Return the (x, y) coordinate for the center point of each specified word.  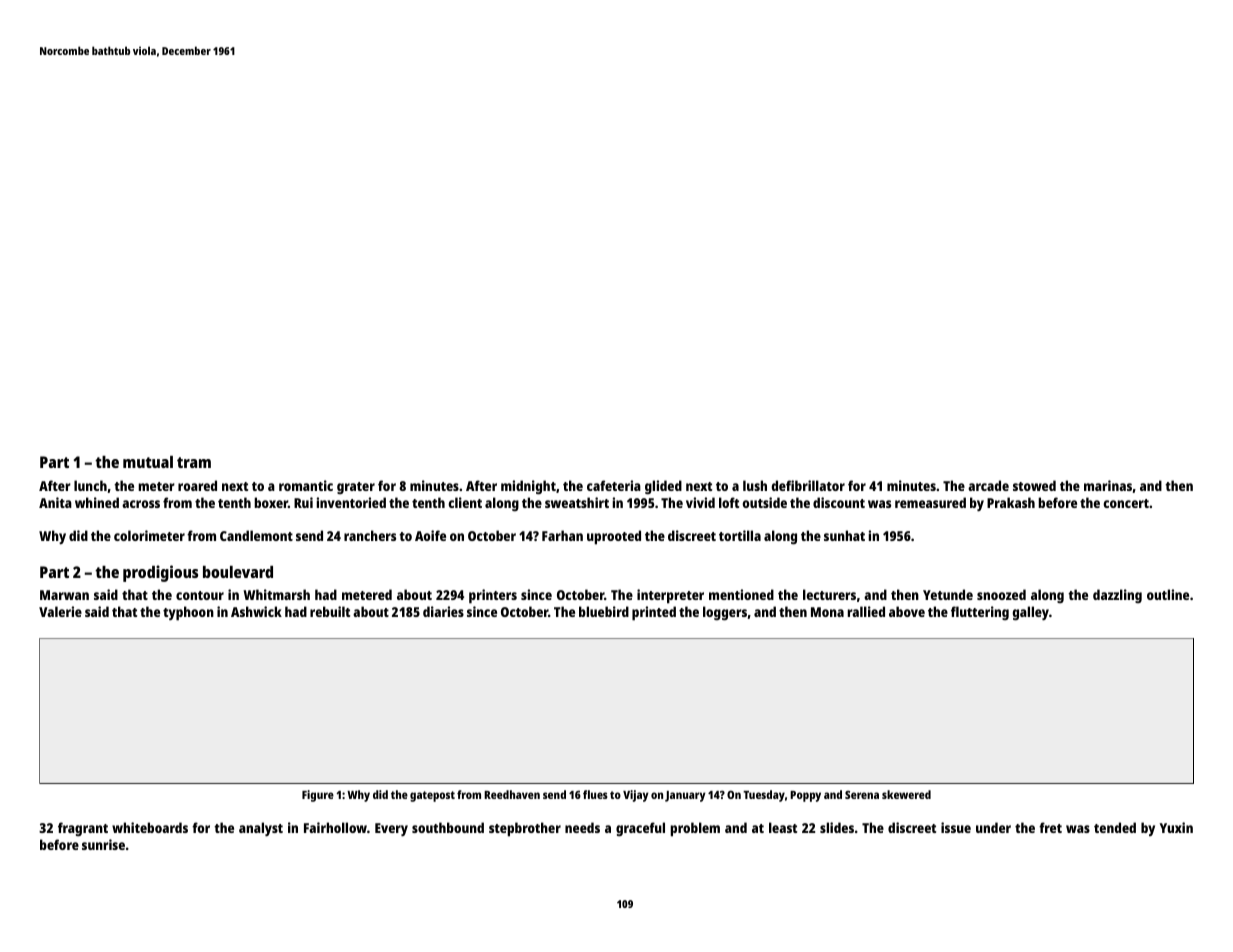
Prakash (1011, 502)
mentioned (741, 594)
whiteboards (150, 827)
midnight (528, 487)
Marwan (64, 595)
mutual (148, 462)
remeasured (930, 502)
